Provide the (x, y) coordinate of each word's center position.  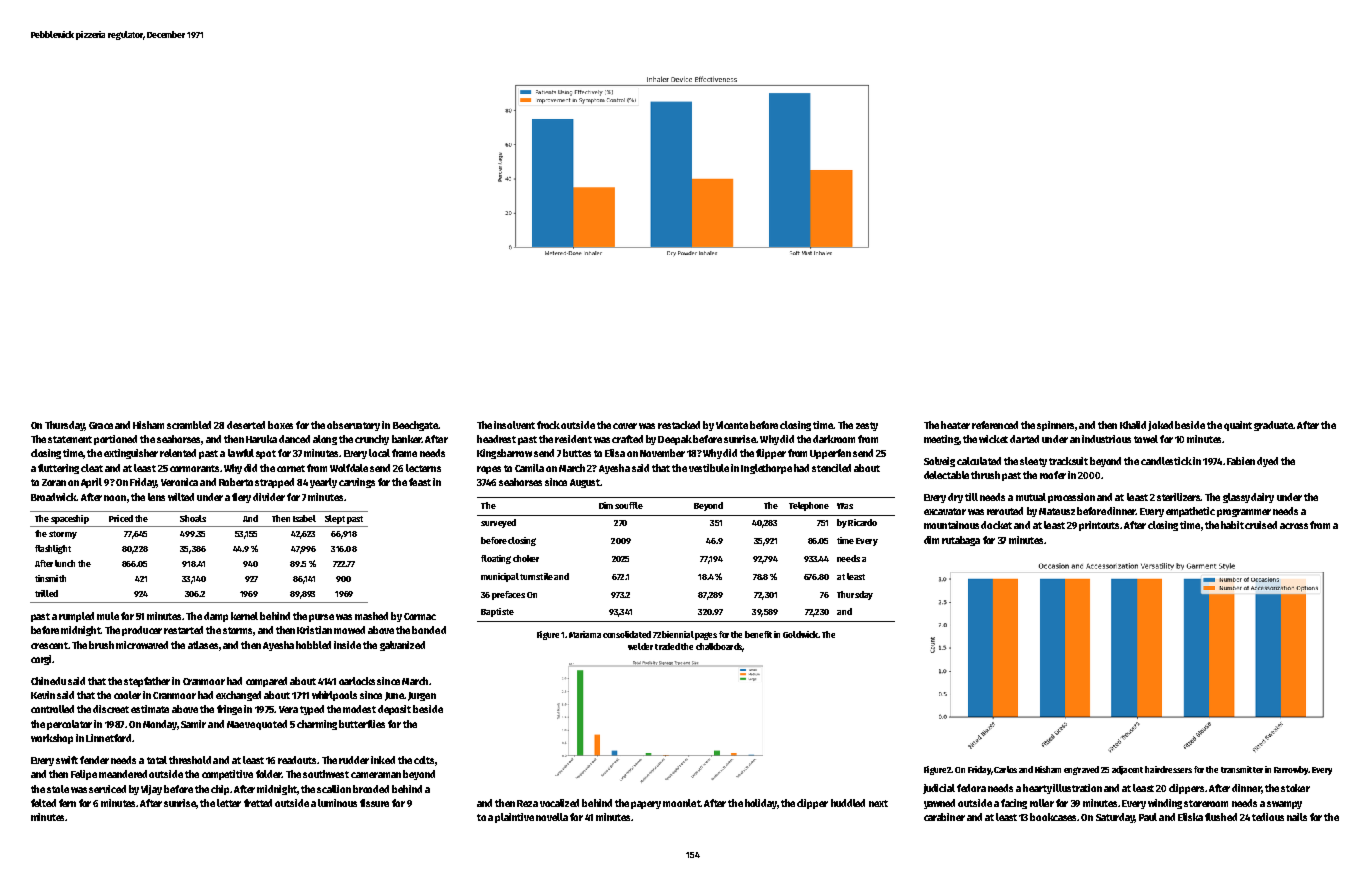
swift (67, 760)
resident (573, 439)
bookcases (1053, 817)
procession (1071, 498)
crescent (49, 645)
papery (646, 805)
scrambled (189, 425)
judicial (939, 789)
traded (667, 646)
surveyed (498, 523)
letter (229, 803)
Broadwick (53, 497)
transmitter (1242, 769)
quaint (1238, 426)
